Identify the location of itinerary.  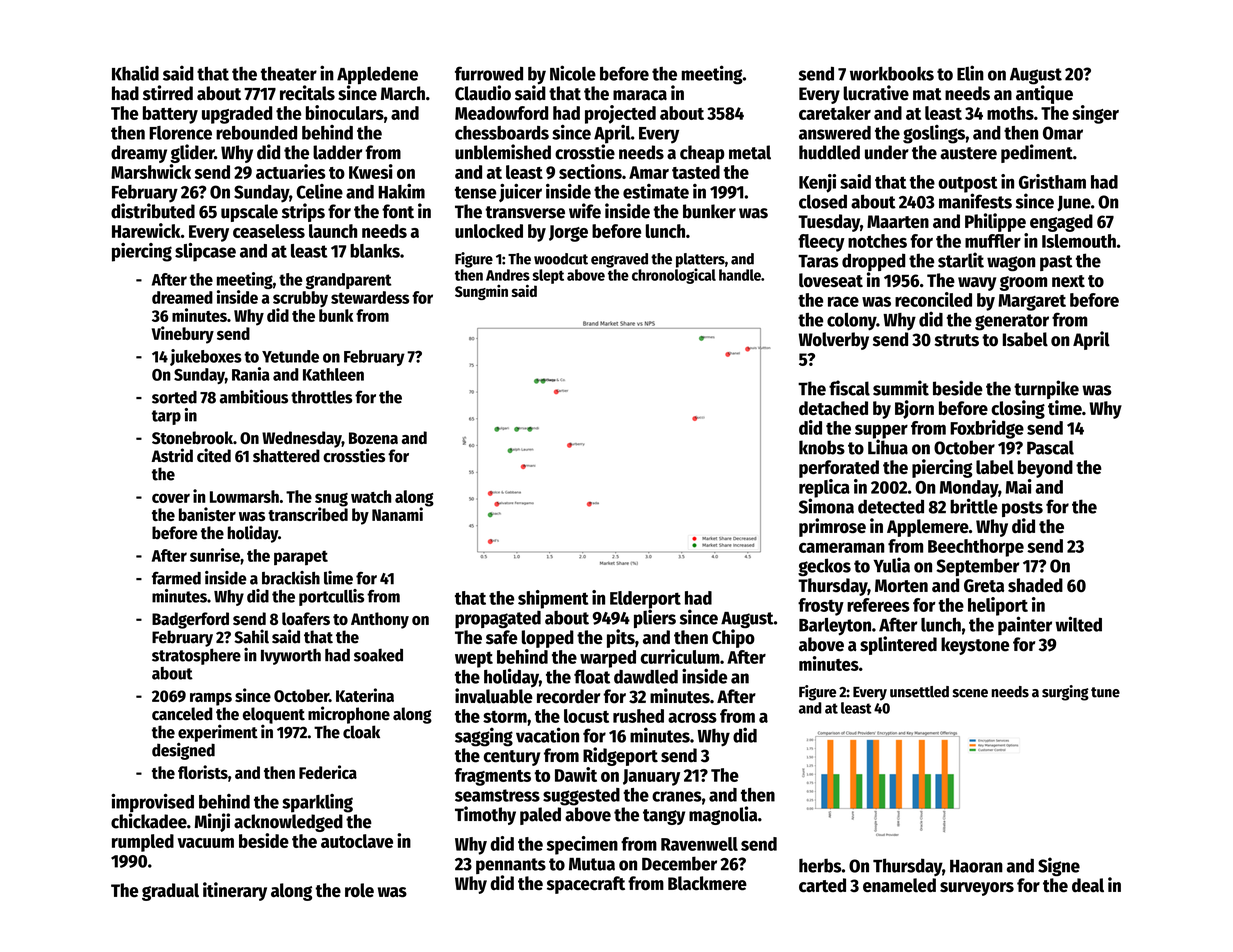
(235, 891).
